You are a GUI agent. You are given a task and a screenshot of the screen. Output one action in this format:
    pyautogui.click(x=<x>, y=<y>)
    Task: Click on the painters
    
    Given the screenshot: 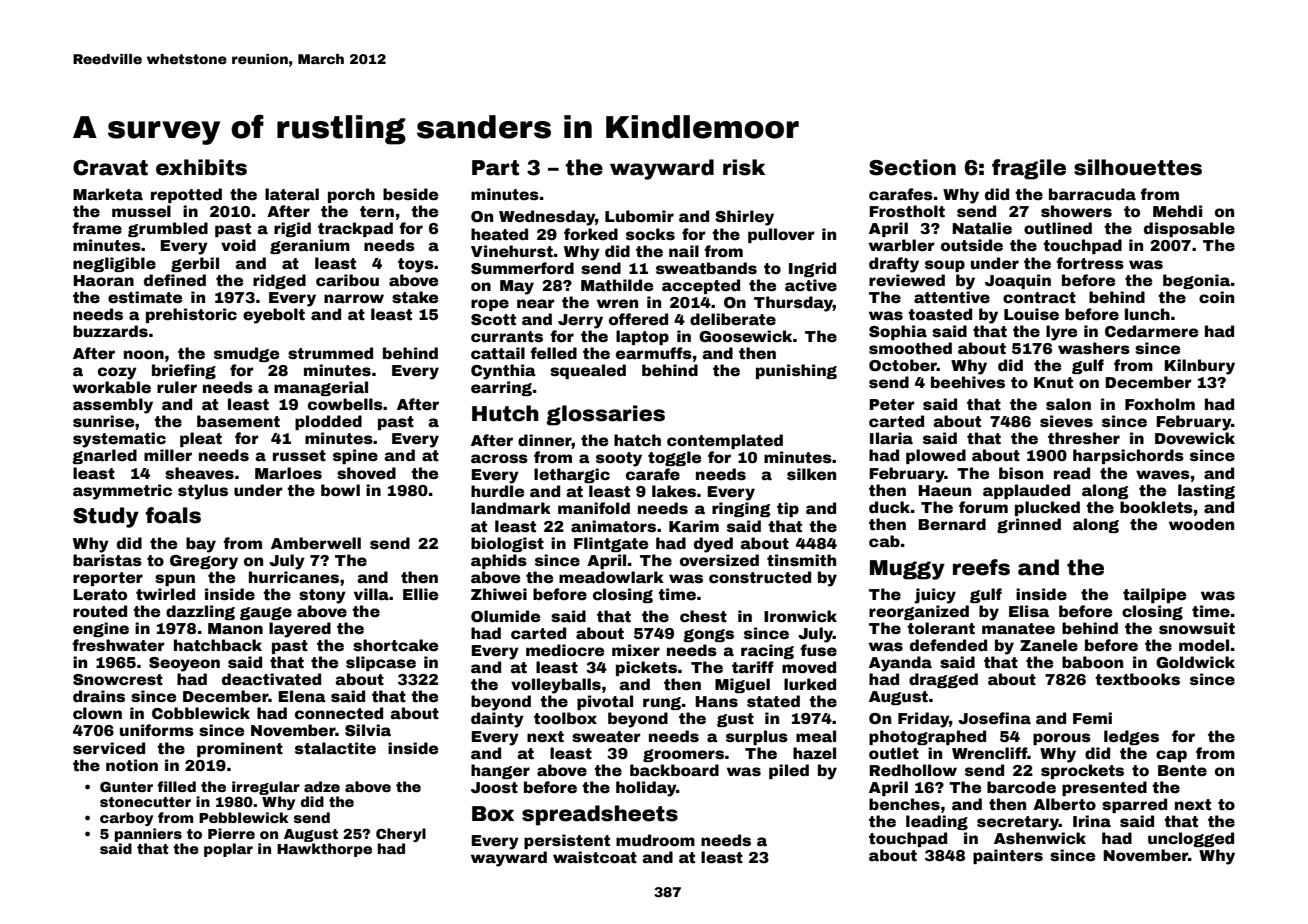 What is the action you would take?
    pyautogui.click(x=1008, y=856)
